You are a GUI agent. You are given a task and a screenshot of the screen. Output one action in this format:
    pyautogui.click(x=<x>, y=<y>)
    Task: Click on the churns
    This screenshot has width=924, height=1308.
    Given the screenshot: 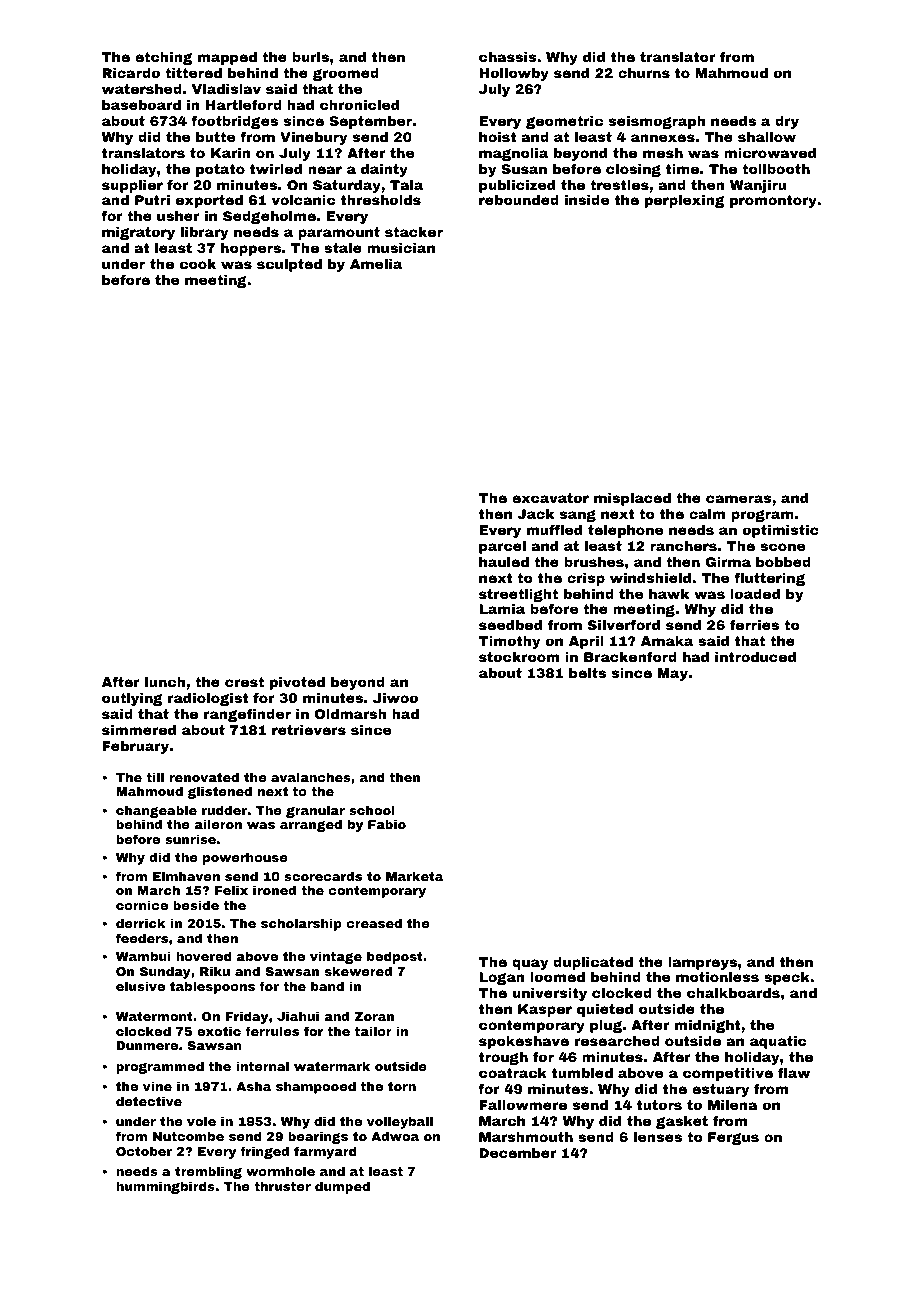 What is the action you would take?
    pyautogui.click(x=644, y=73)
